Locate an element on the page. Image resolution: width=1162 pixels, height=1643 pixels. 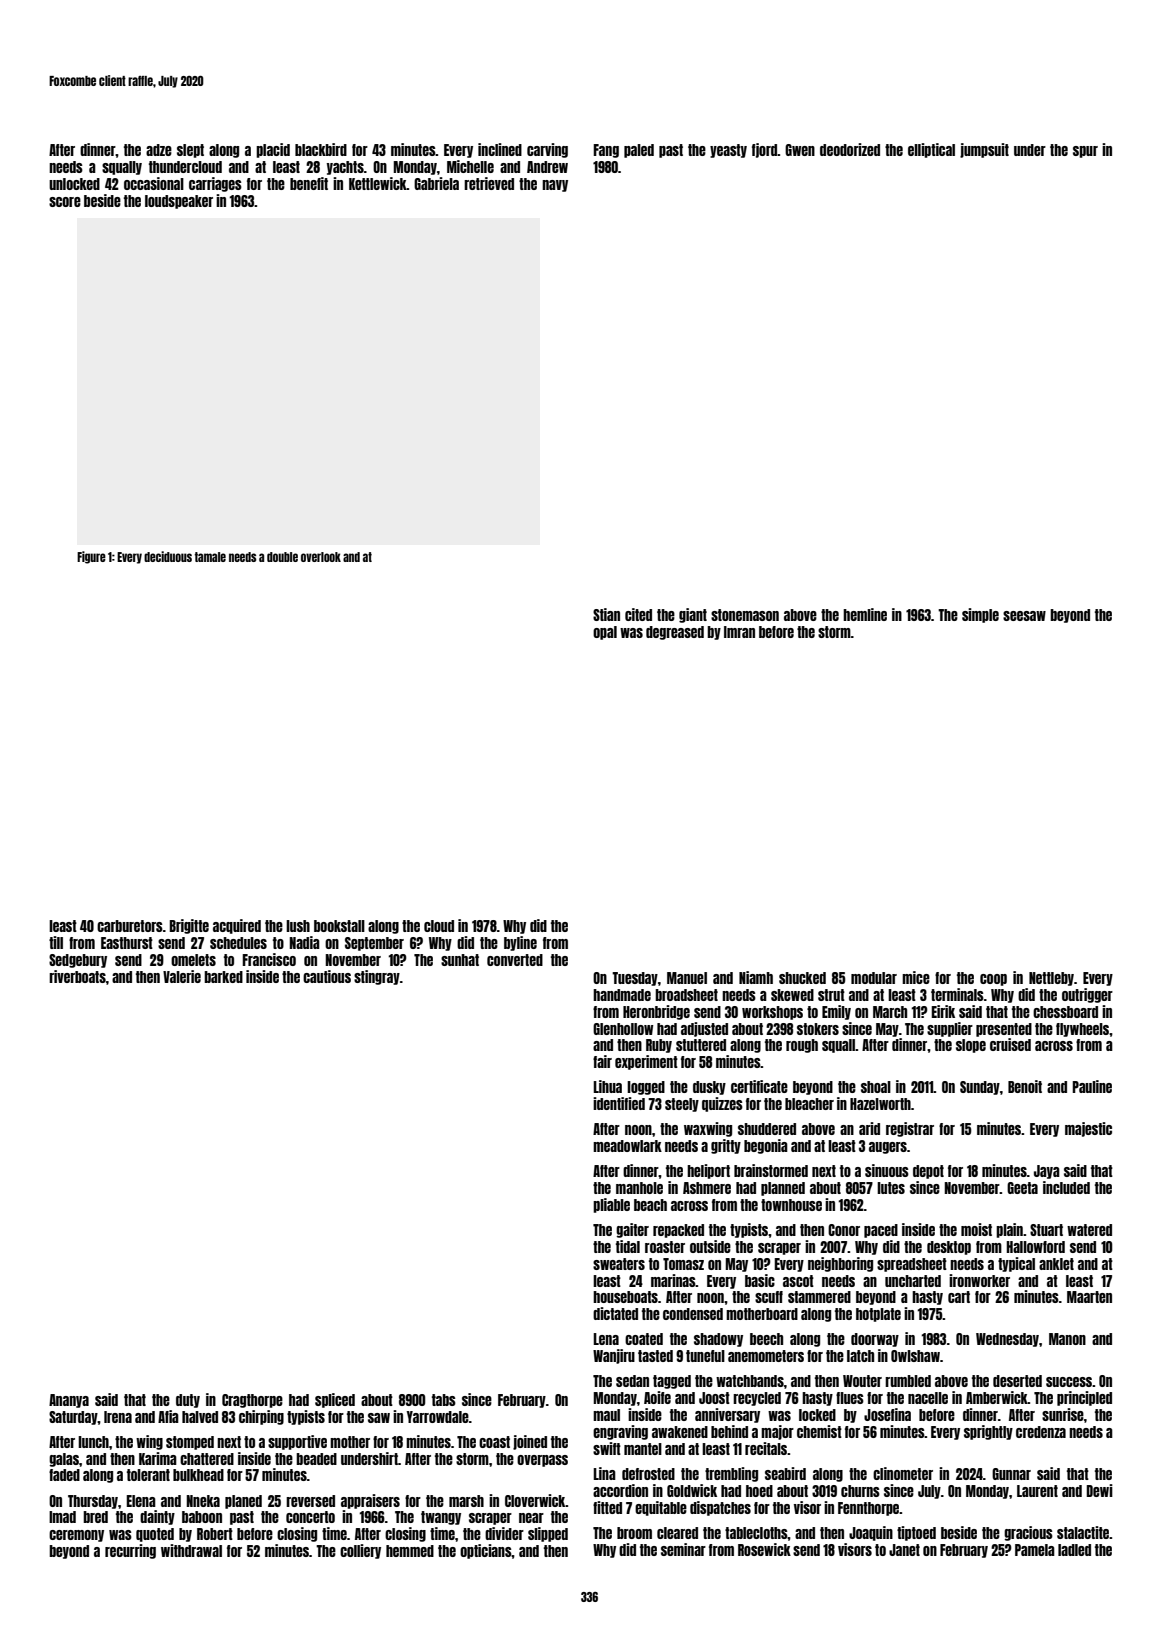
tabs is located at coordinates (444, 1400).
